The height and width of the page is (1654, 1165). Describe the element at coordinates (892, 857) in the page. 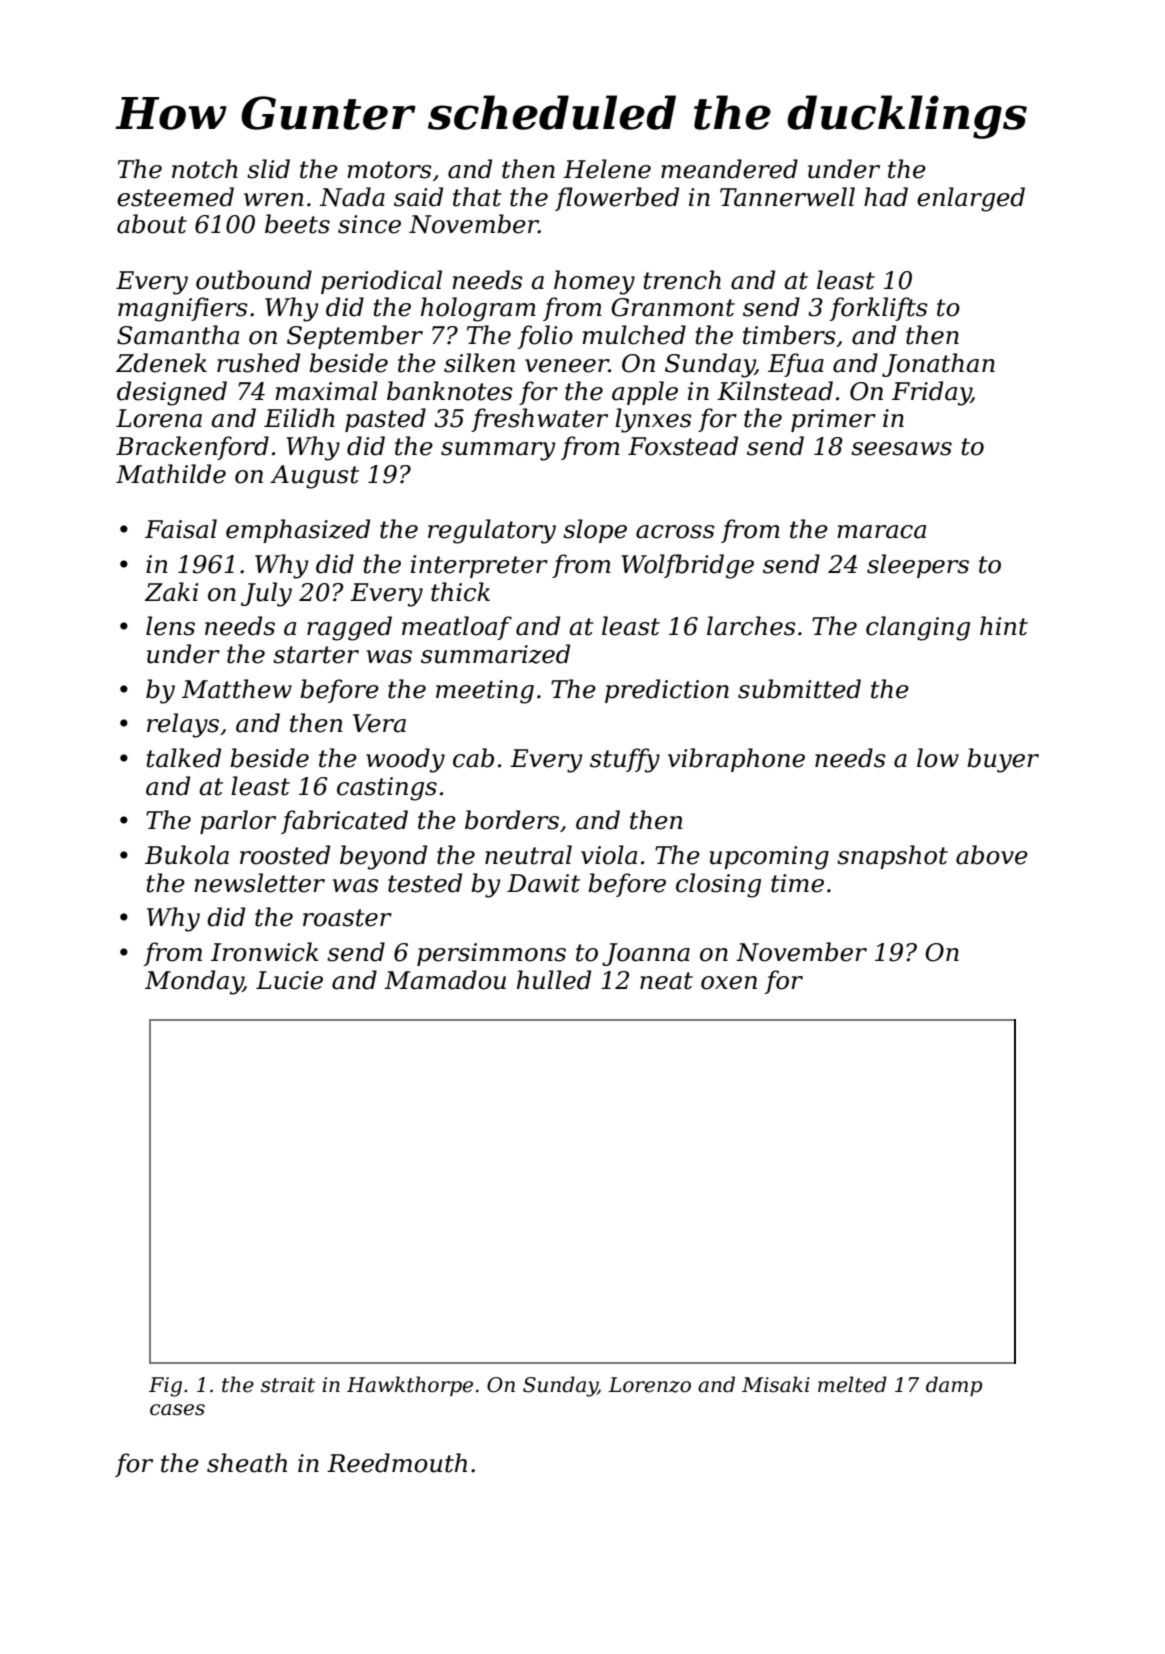

I see `snapshot` at that location.
